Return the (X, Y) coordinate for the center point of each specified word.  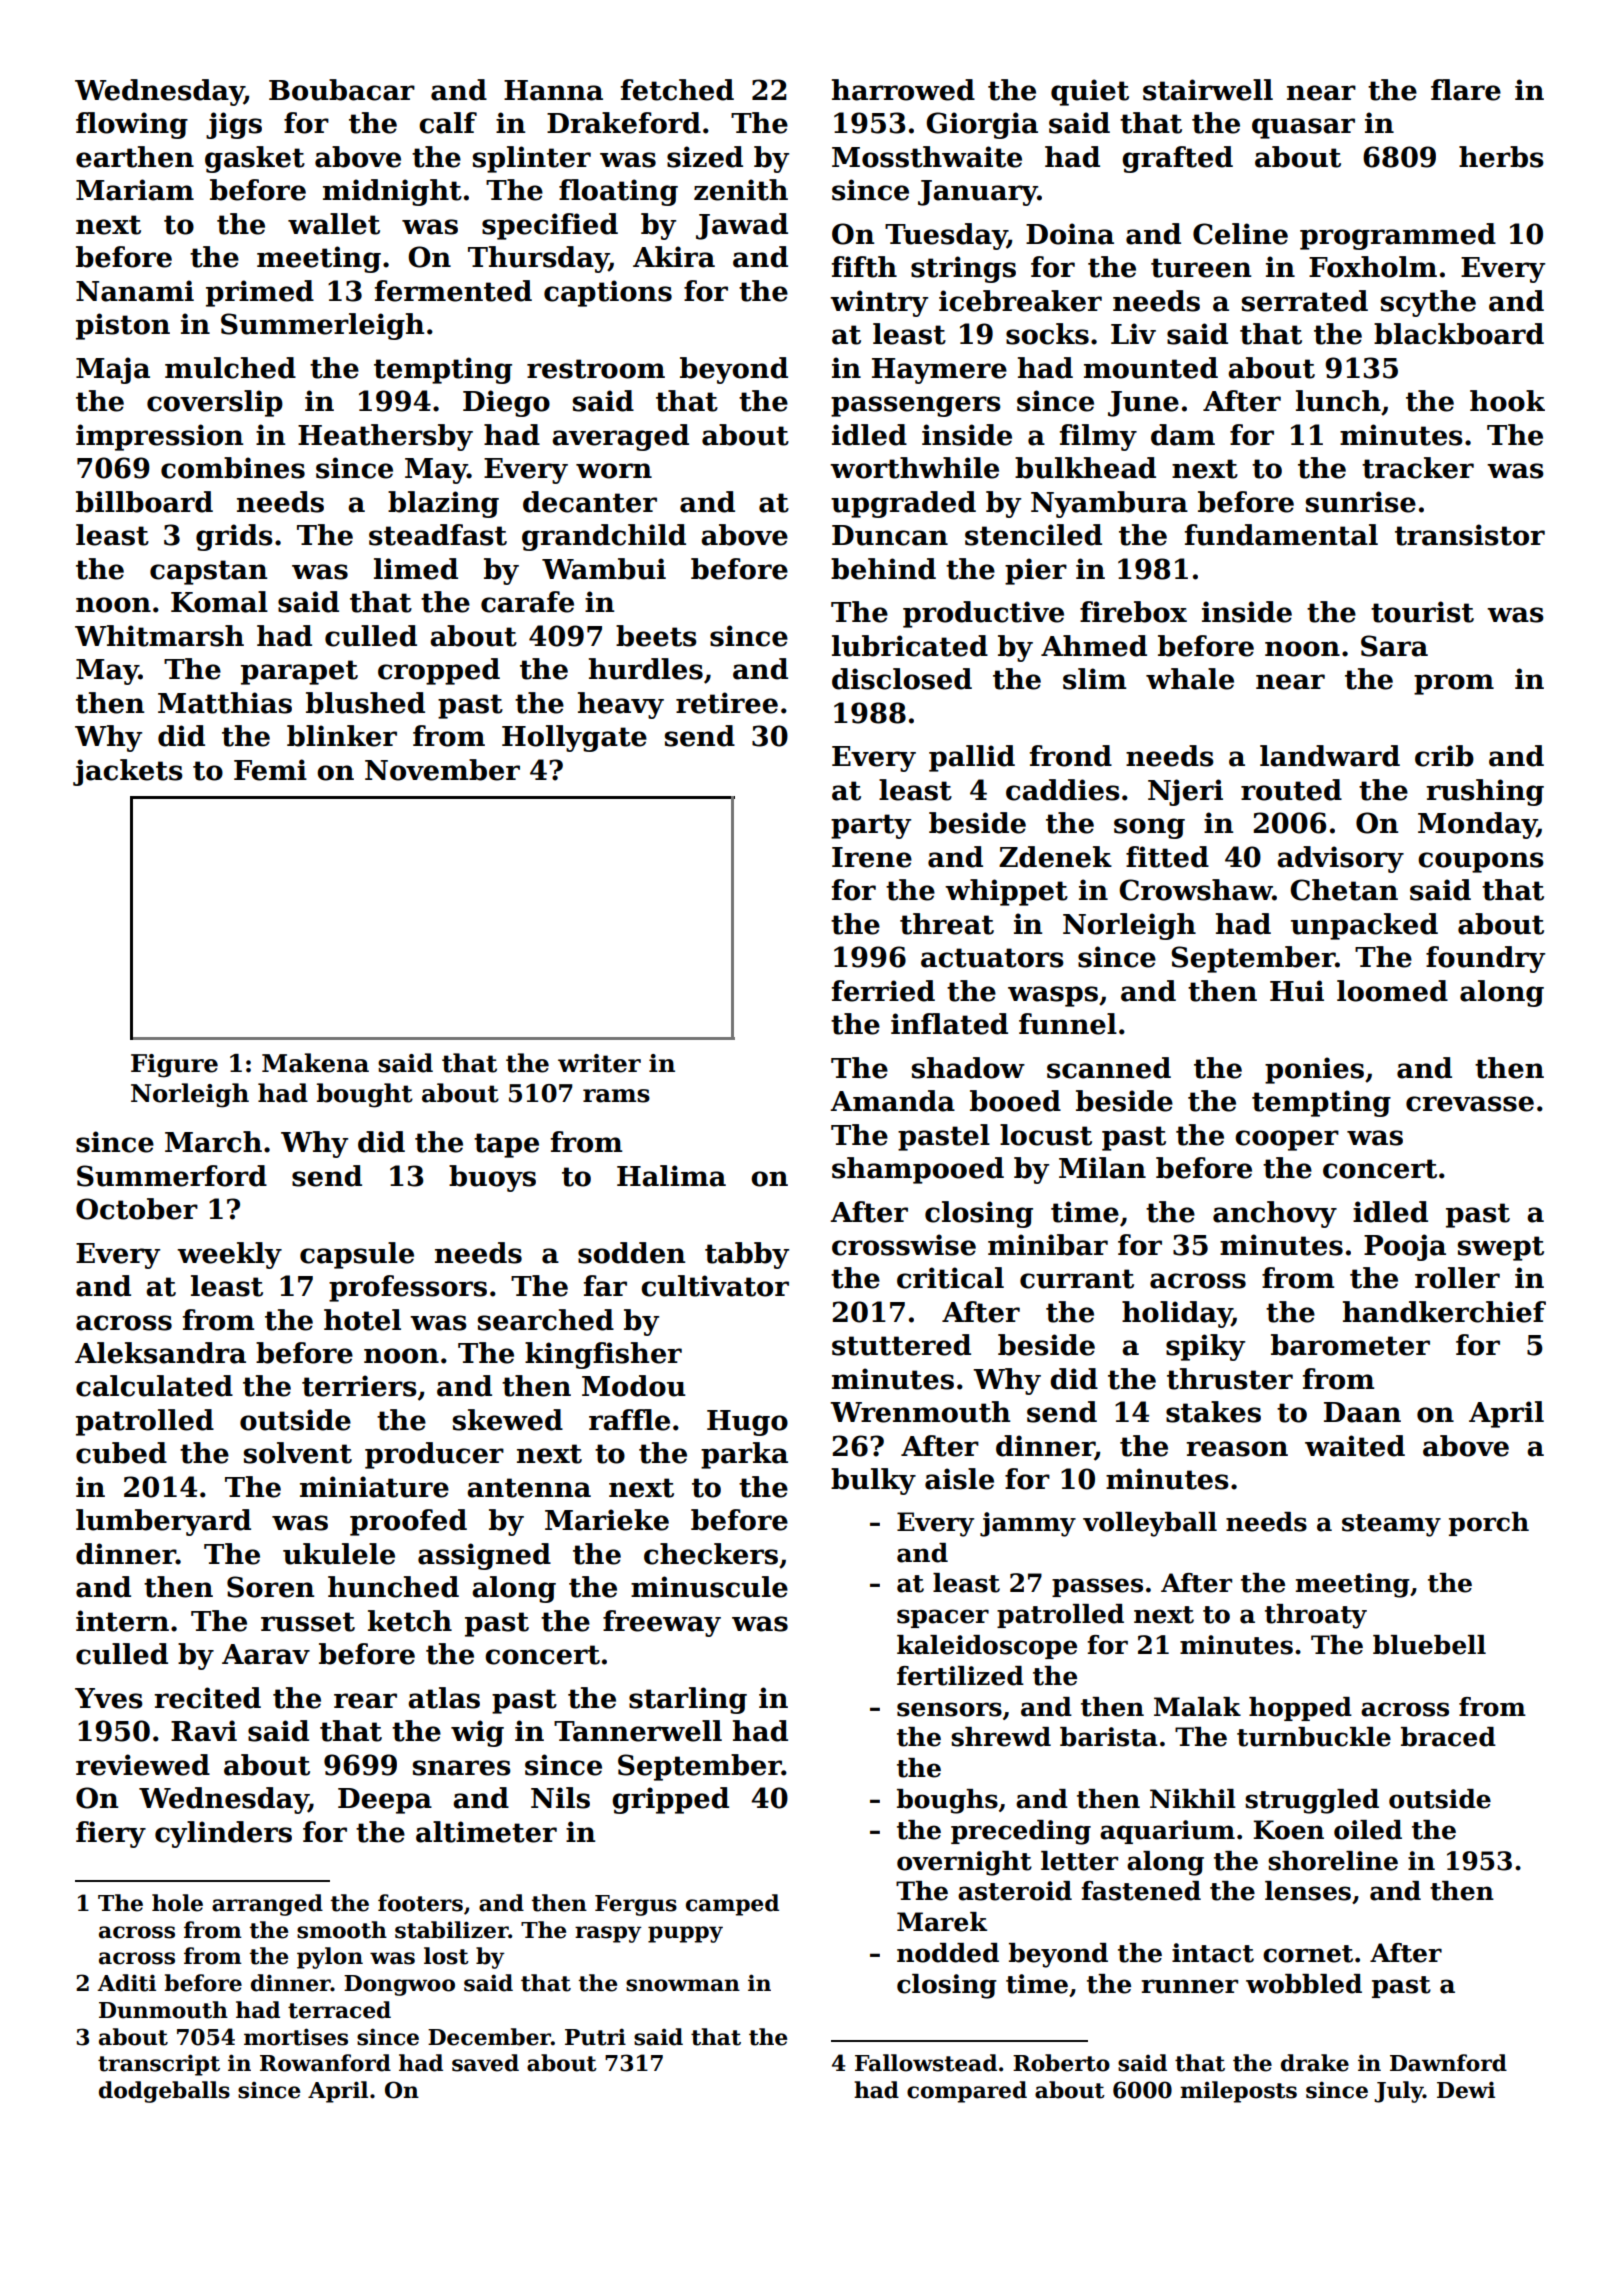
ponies (1314, 1070)
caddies (1063, 790)
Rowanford (325, 2063)
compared (967, 2092)
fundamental (1281, 535)
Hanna (553, 90)
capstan (208, 572)
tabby (747, 1255)
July (1398, 2092)
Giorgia (982, 125)
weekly (229, 1255)
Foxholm (1373, 267)
